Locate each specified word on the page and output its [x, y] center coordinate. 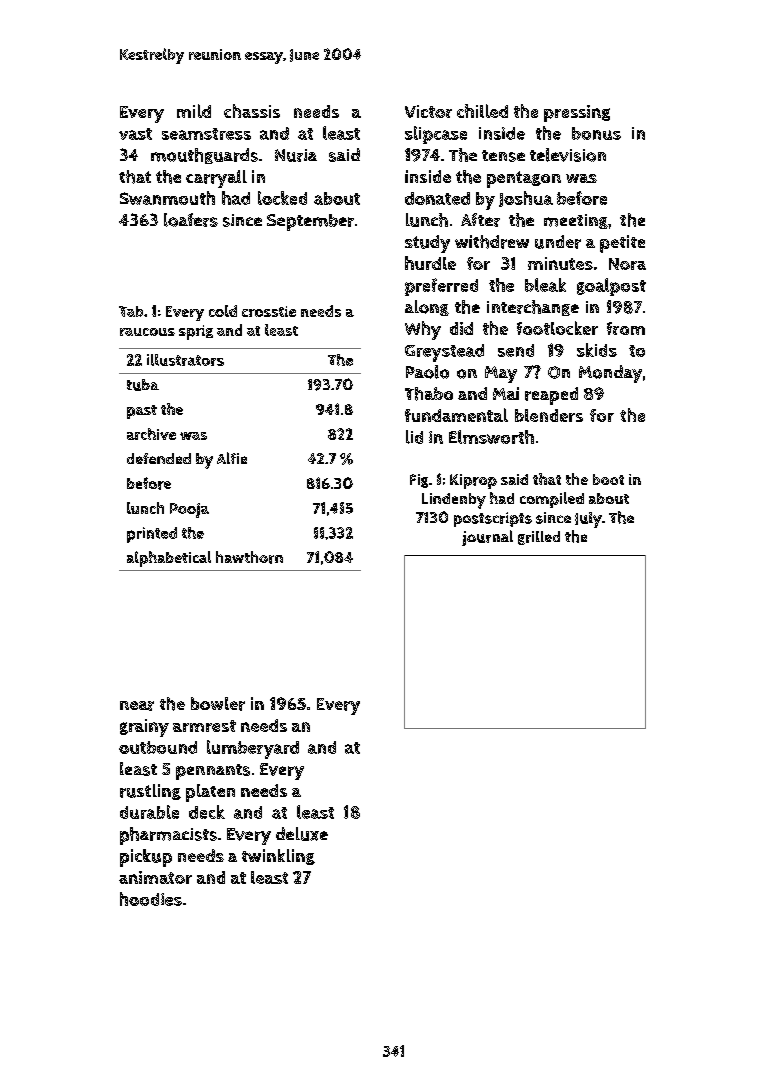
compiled [552, 500]
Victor [428, 111]
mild [194, 111]
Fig [419, 481]
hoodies [151, 899]
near [137, 706]
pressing [577, 113]
